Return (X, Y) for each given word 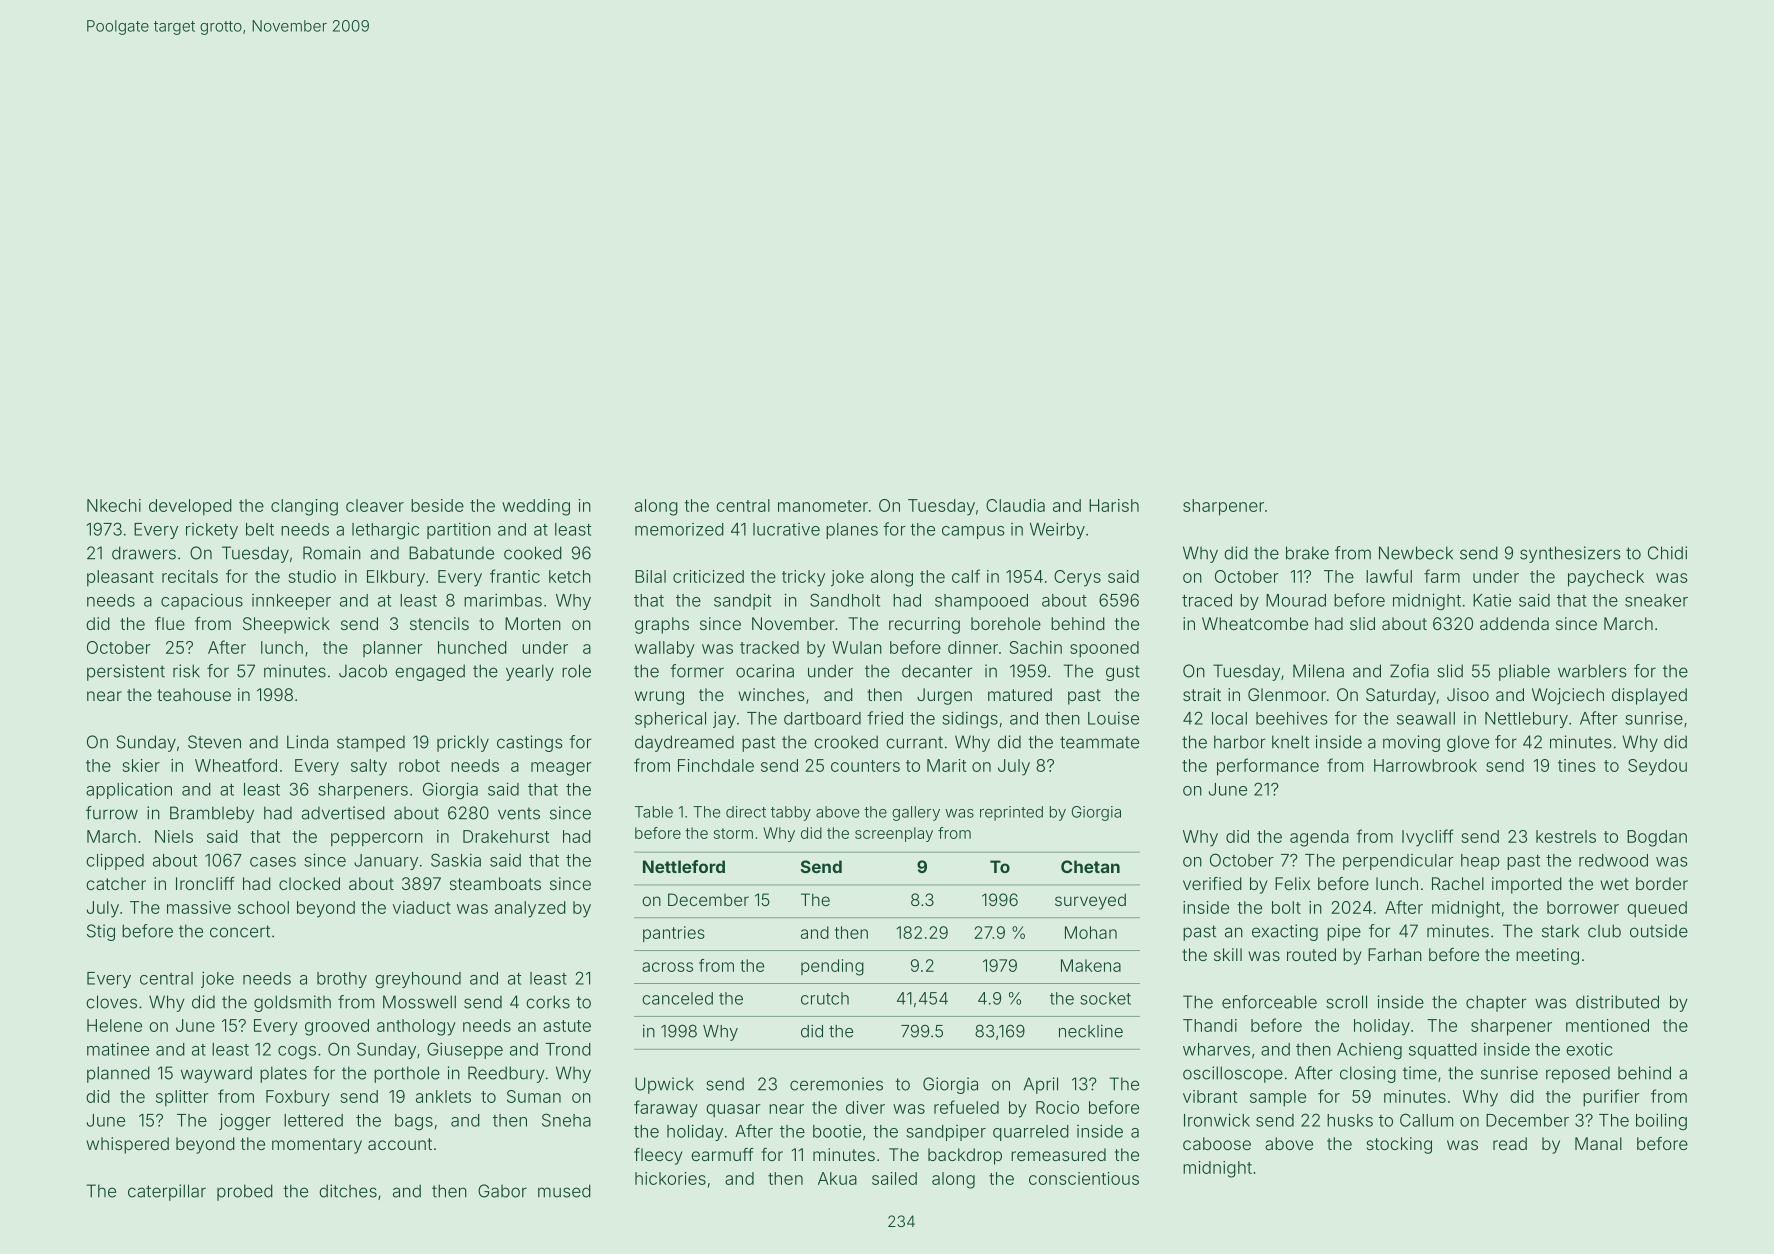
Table (654, 812)
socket (1105, 998)
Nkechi (114, 505)
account (400, 1144)
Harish (1114, 505)
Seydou (1657, 767)
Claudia (1015, 505)
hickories (670, 1178)
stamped (371, 744)
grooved (337, 1027)
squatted (1443, 1051)
